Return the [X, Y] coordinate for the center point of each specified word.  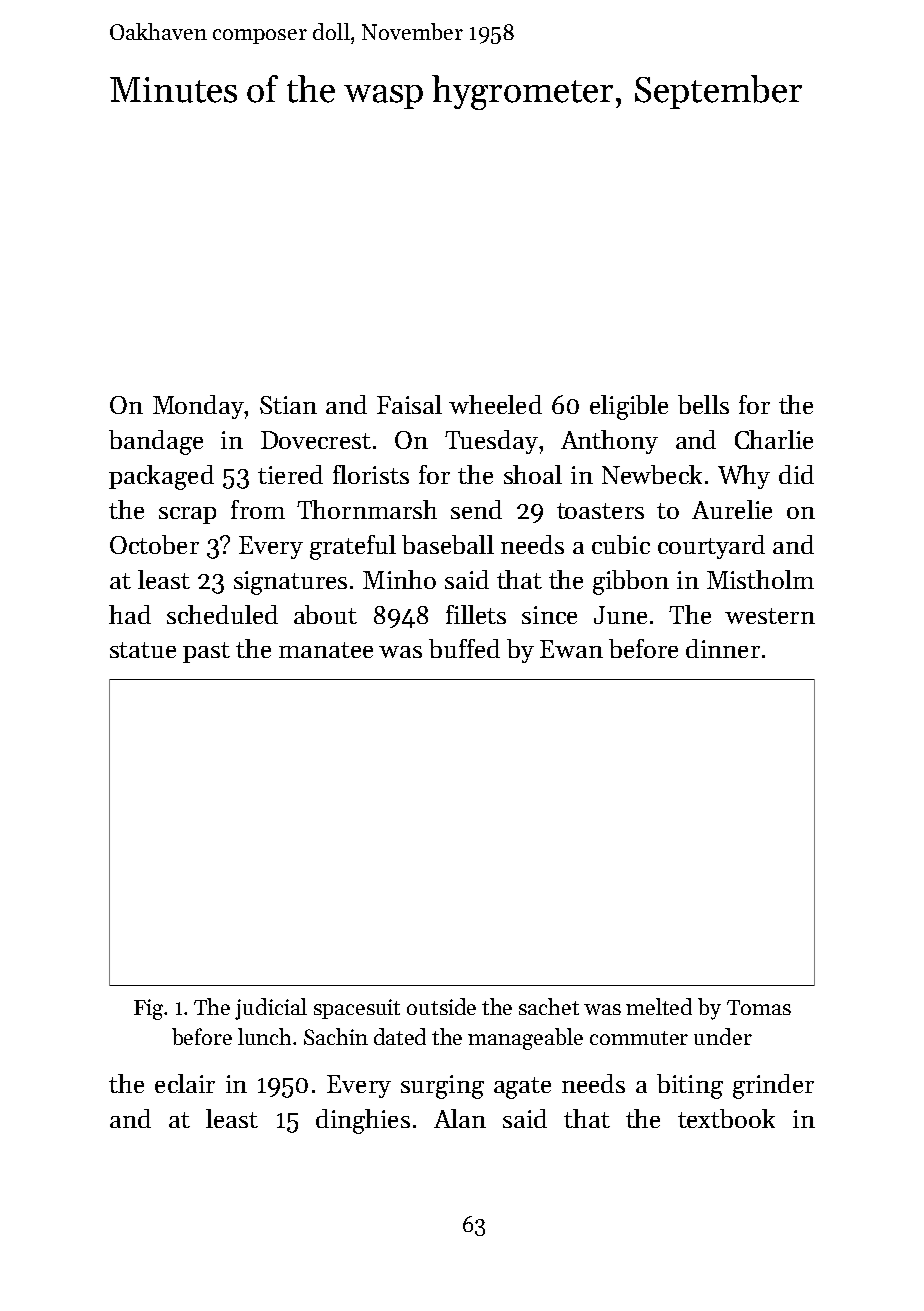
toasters [600, 511]
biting [690, 1086]
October [154, 544]
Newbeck [652, 474]
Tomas [759, 1007]
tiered [290, 474]
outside [441, 1006]
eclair [185, 1083]
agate [522, 1088]
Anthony [609, 442]
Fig [148, 1009]
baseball [448, 544]
